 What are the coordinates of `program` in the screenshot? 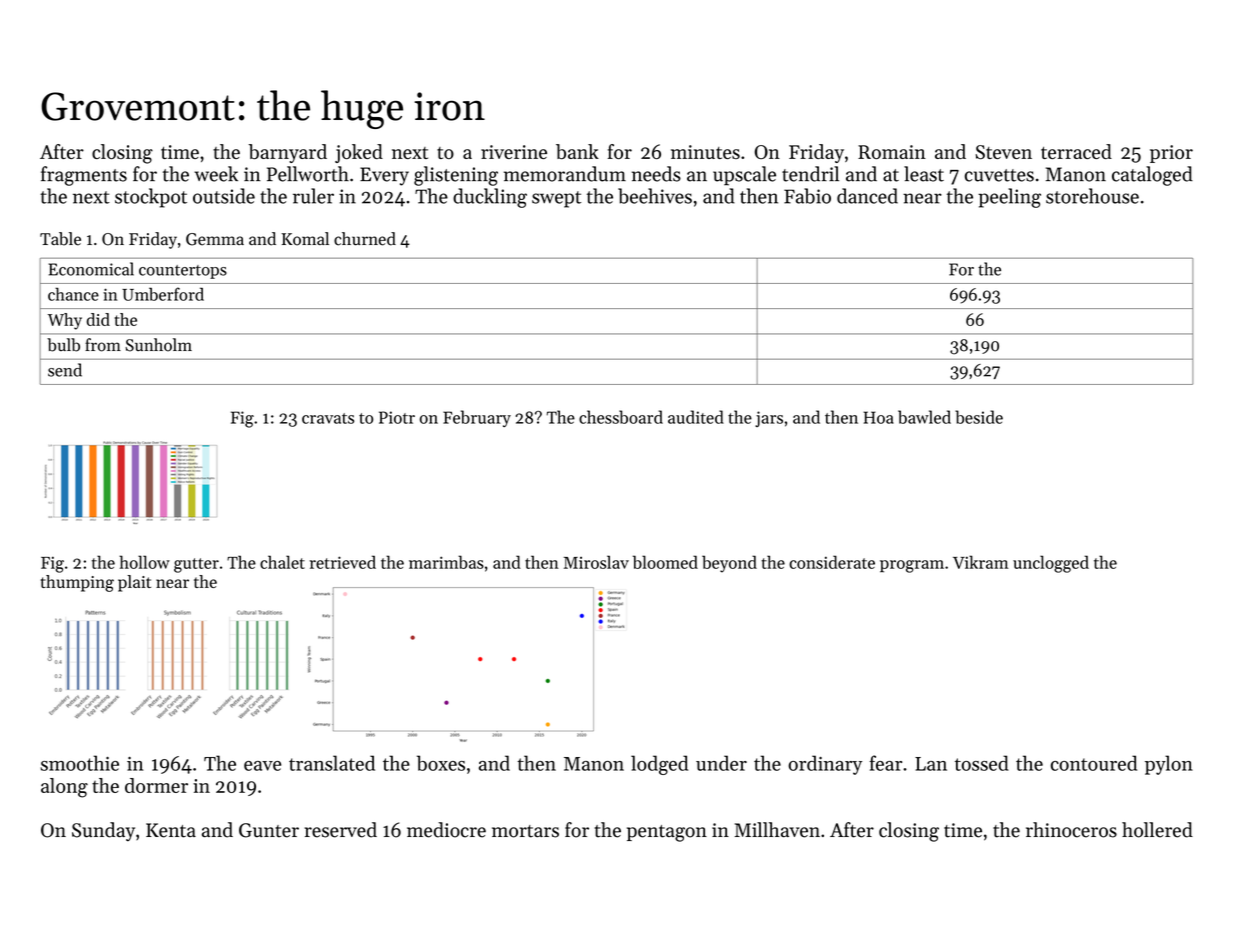 It's located at (912, 566).
